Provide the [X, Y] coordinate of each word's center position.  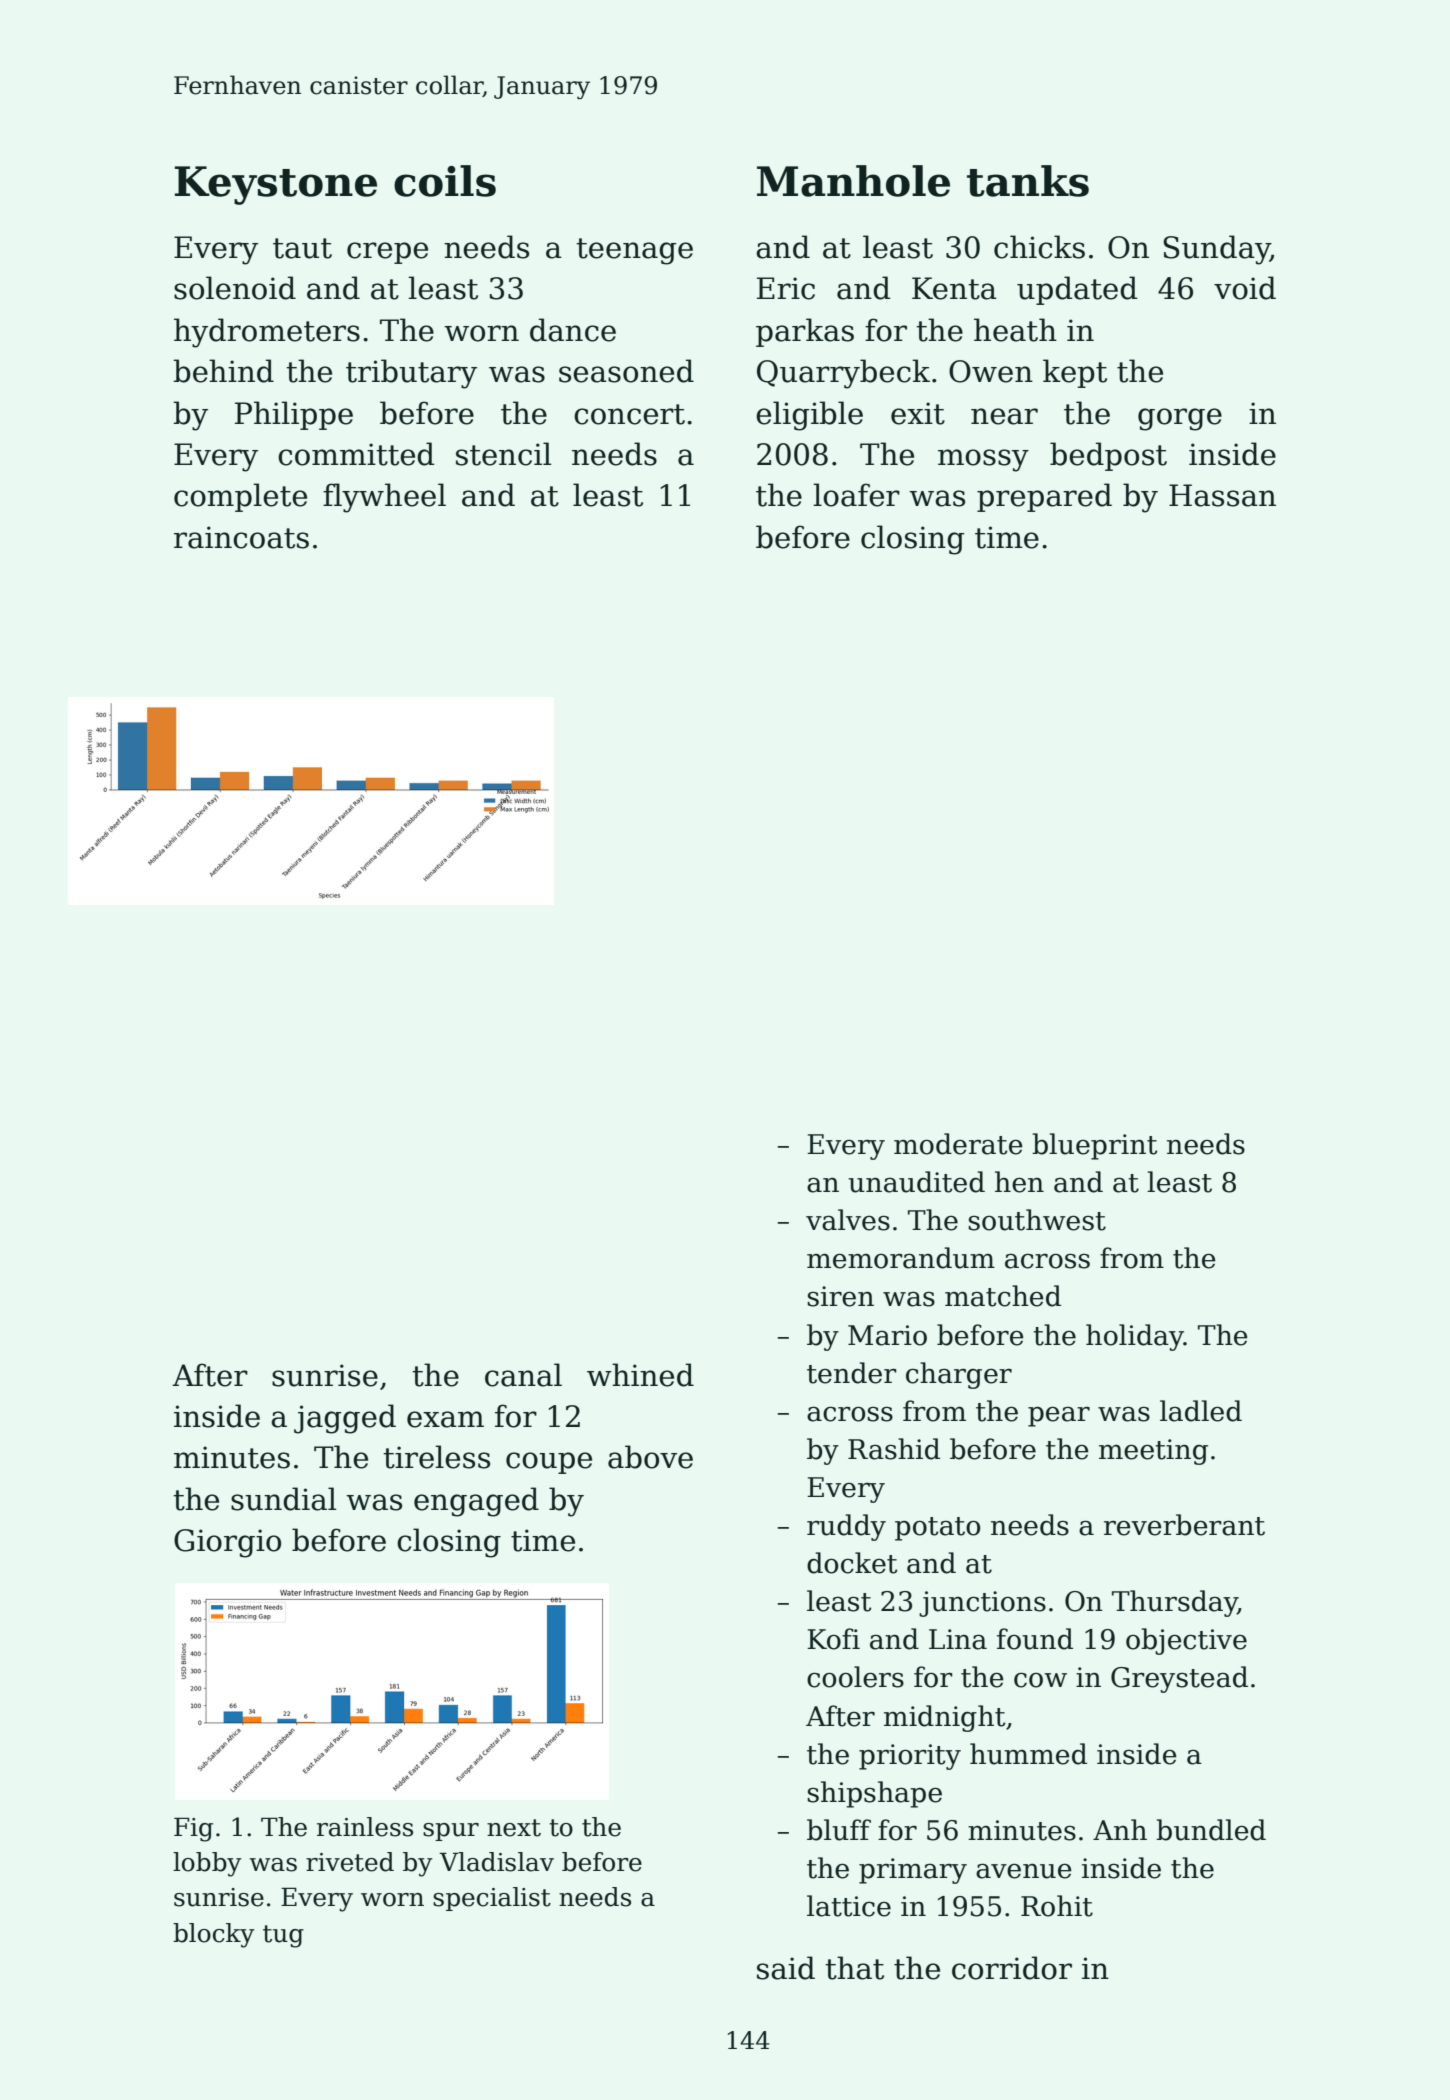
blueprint [1094, 1146]
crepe [387, 253]
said [786, 1968]
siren [840, 1296]
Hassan [1222, 495]
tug [283, 1936]
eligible [809, 416]
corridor [1012, 1968]
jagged [345, 1419]
